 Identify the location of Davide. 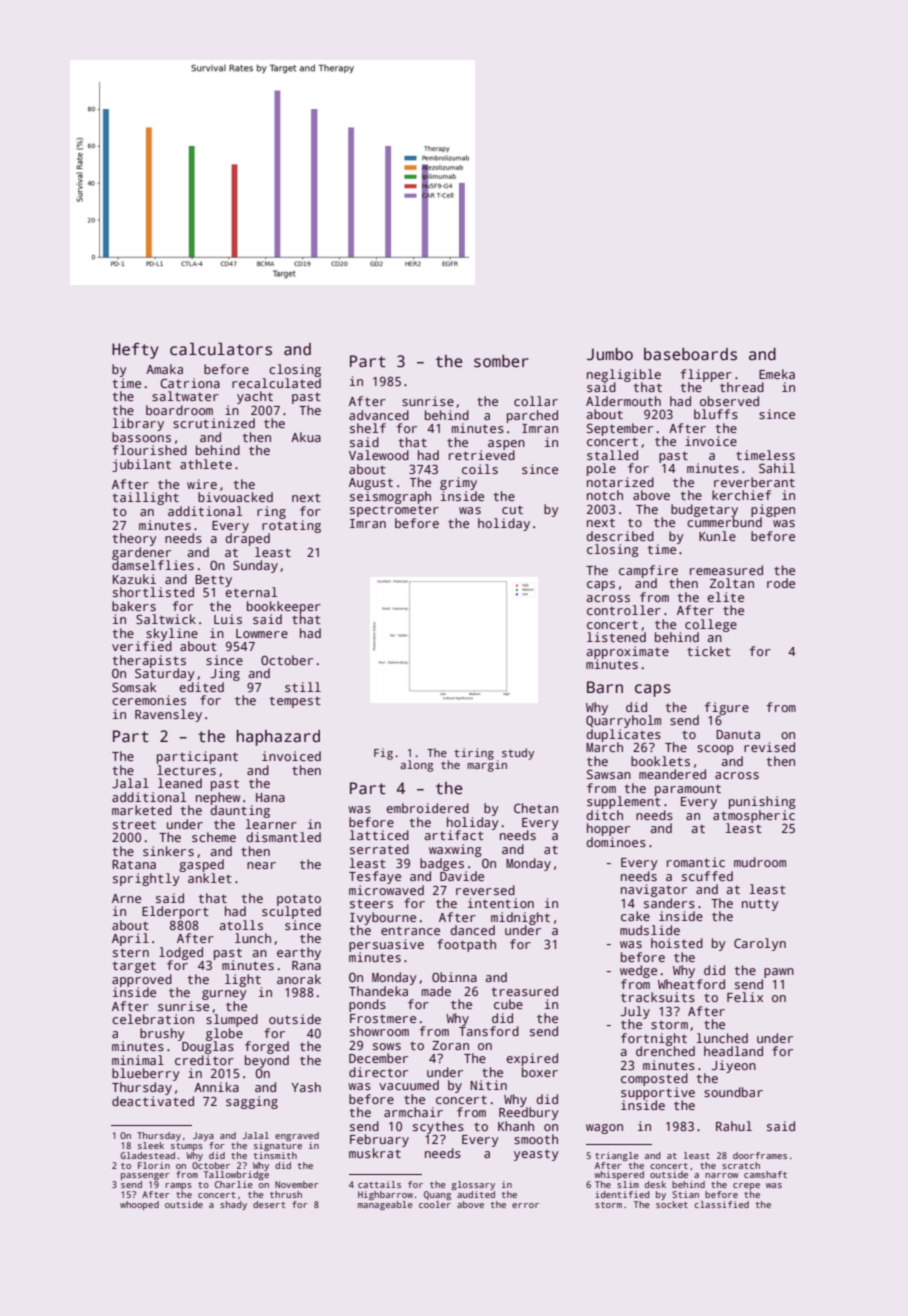
(462, 876).
